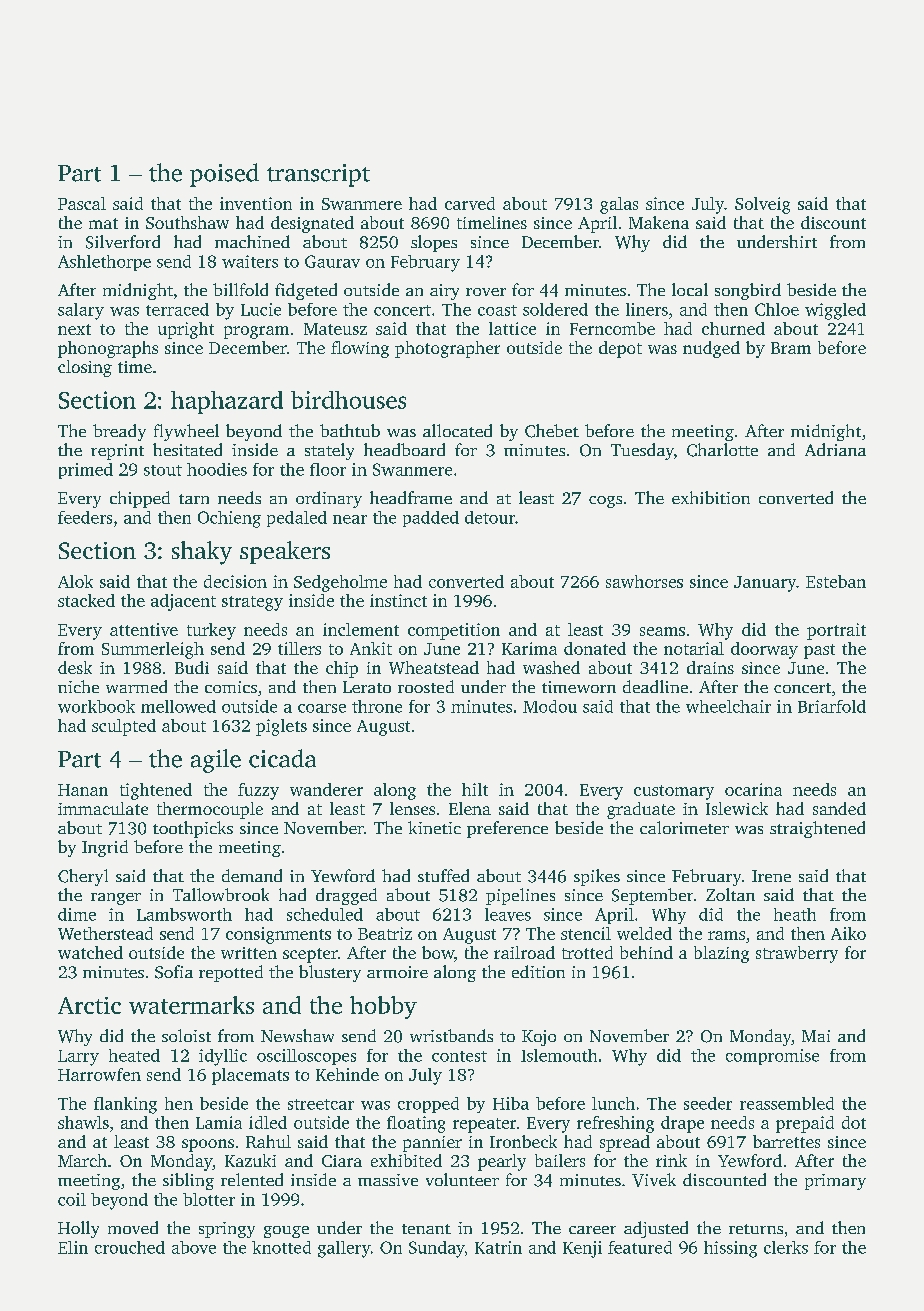 This screenshot has height=1311, width=924. I want to click on Beatriz, so click(385, 933).
